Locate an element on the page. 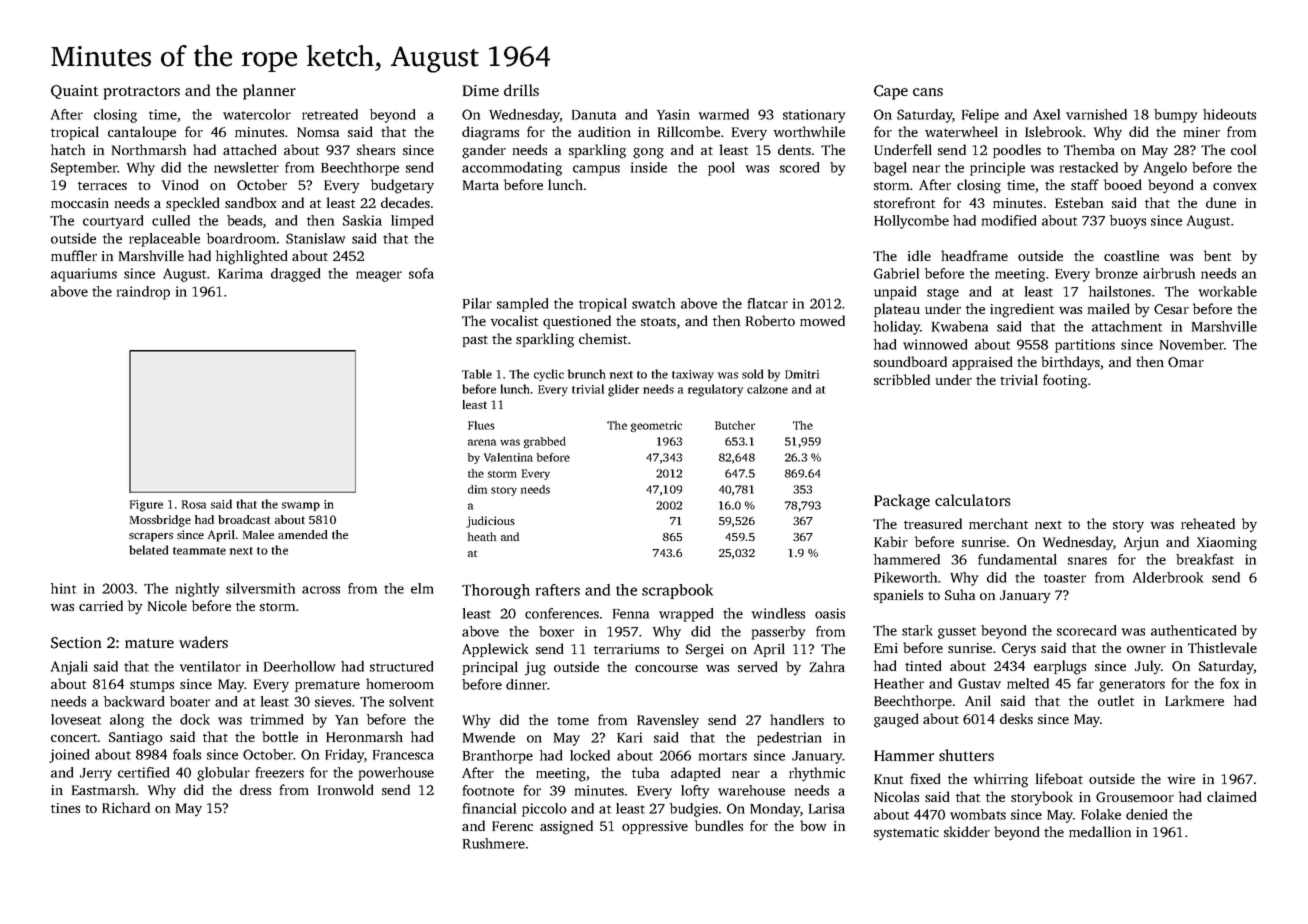  tines is located at coordinates (65, 808).
